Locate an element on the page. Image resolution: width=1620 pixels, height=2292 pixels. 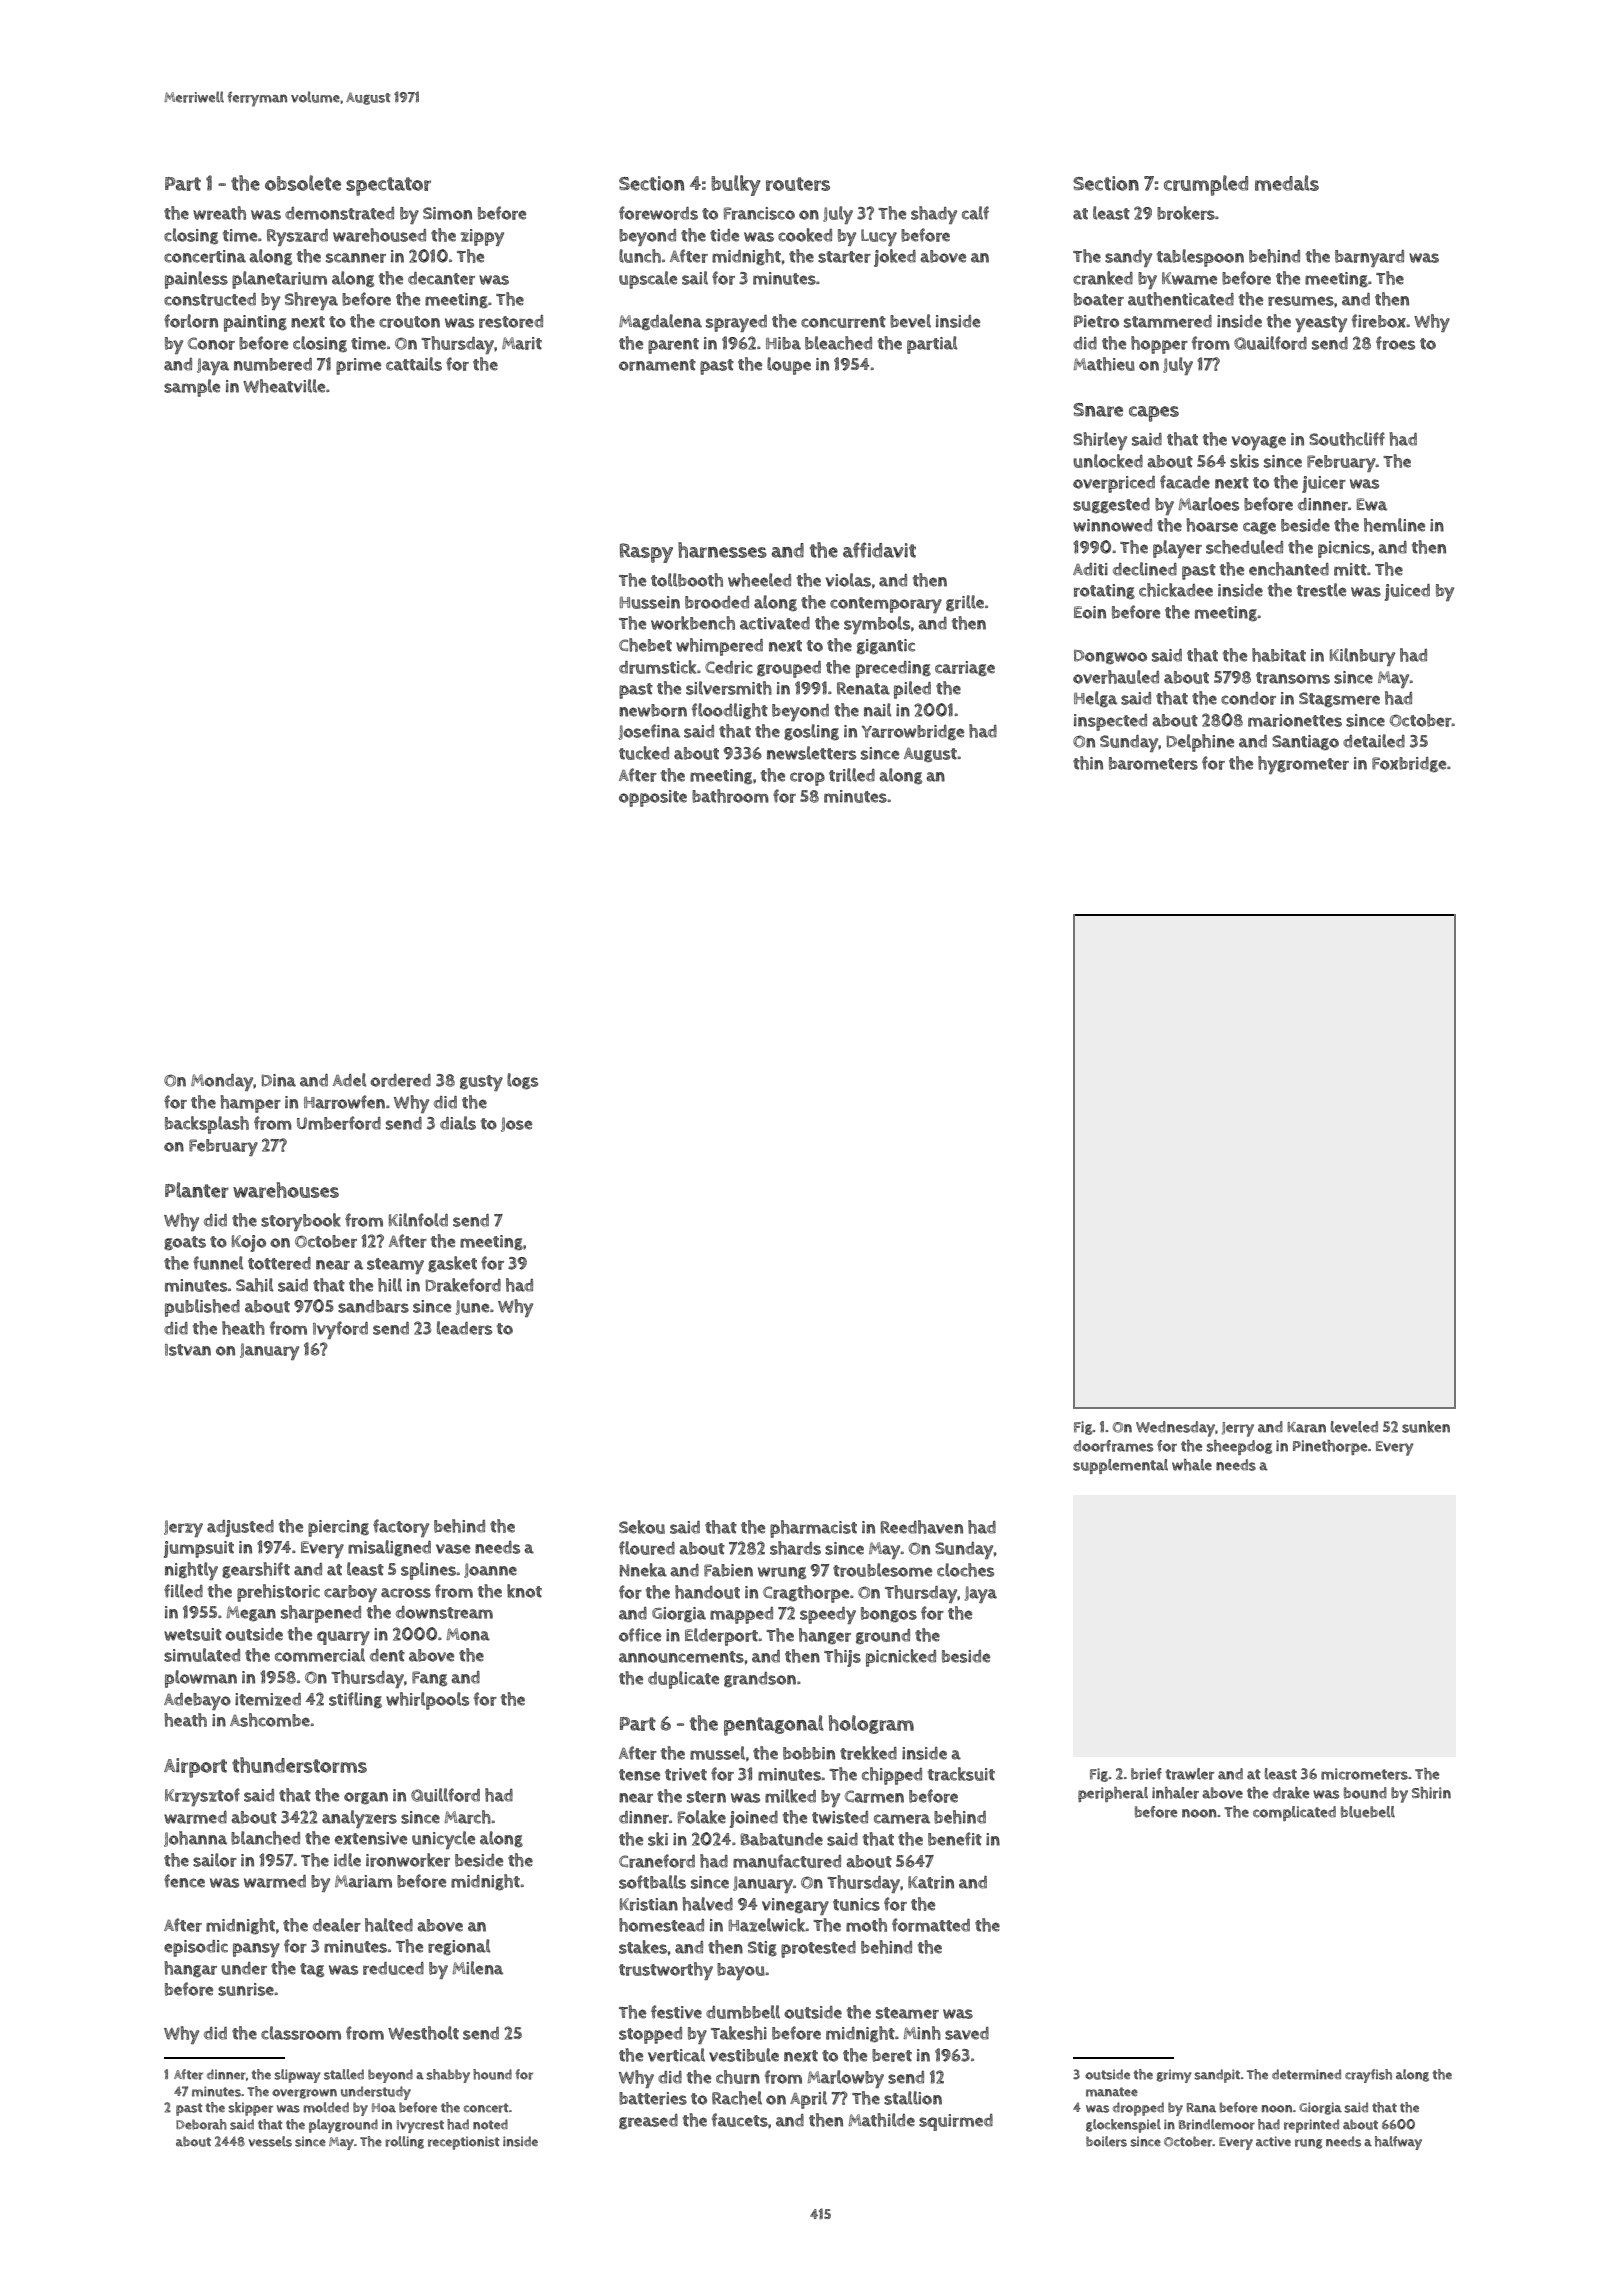
leveled is located at coordinates (1354, 1427).
